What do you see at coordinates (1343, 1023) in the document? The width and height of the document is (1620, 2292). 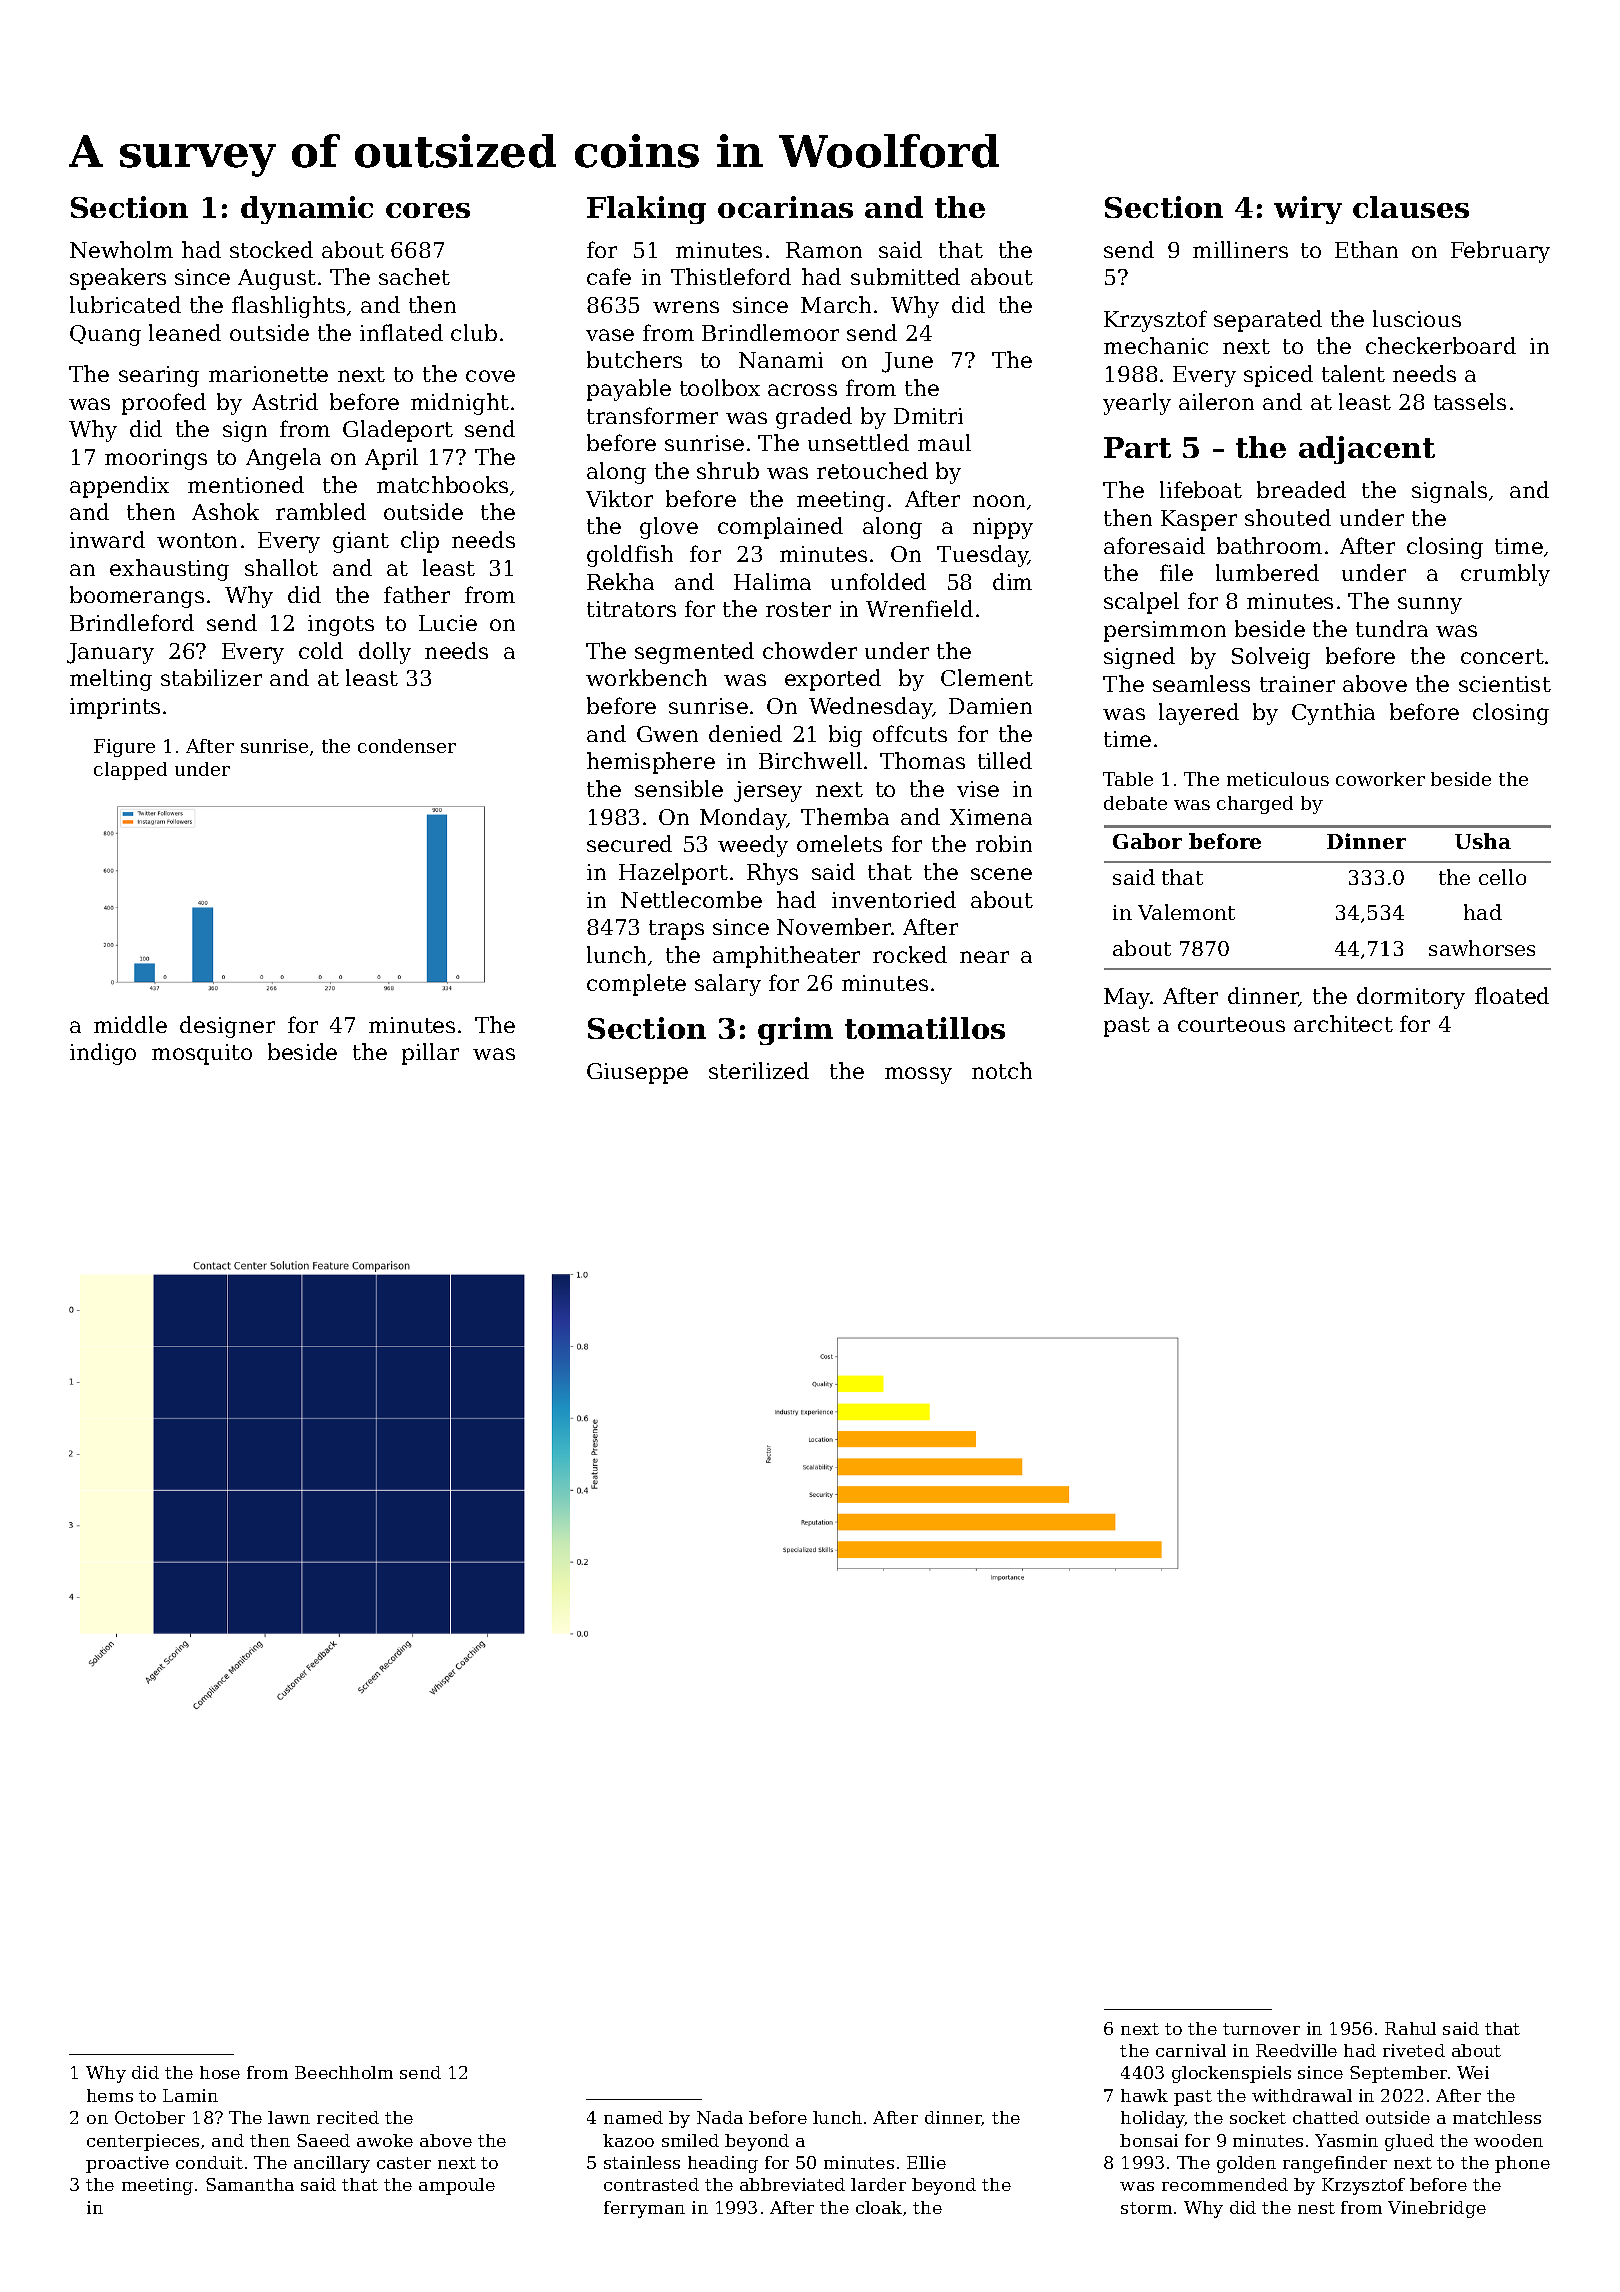 I see `architect` at bounding box center [1343, 1023].
